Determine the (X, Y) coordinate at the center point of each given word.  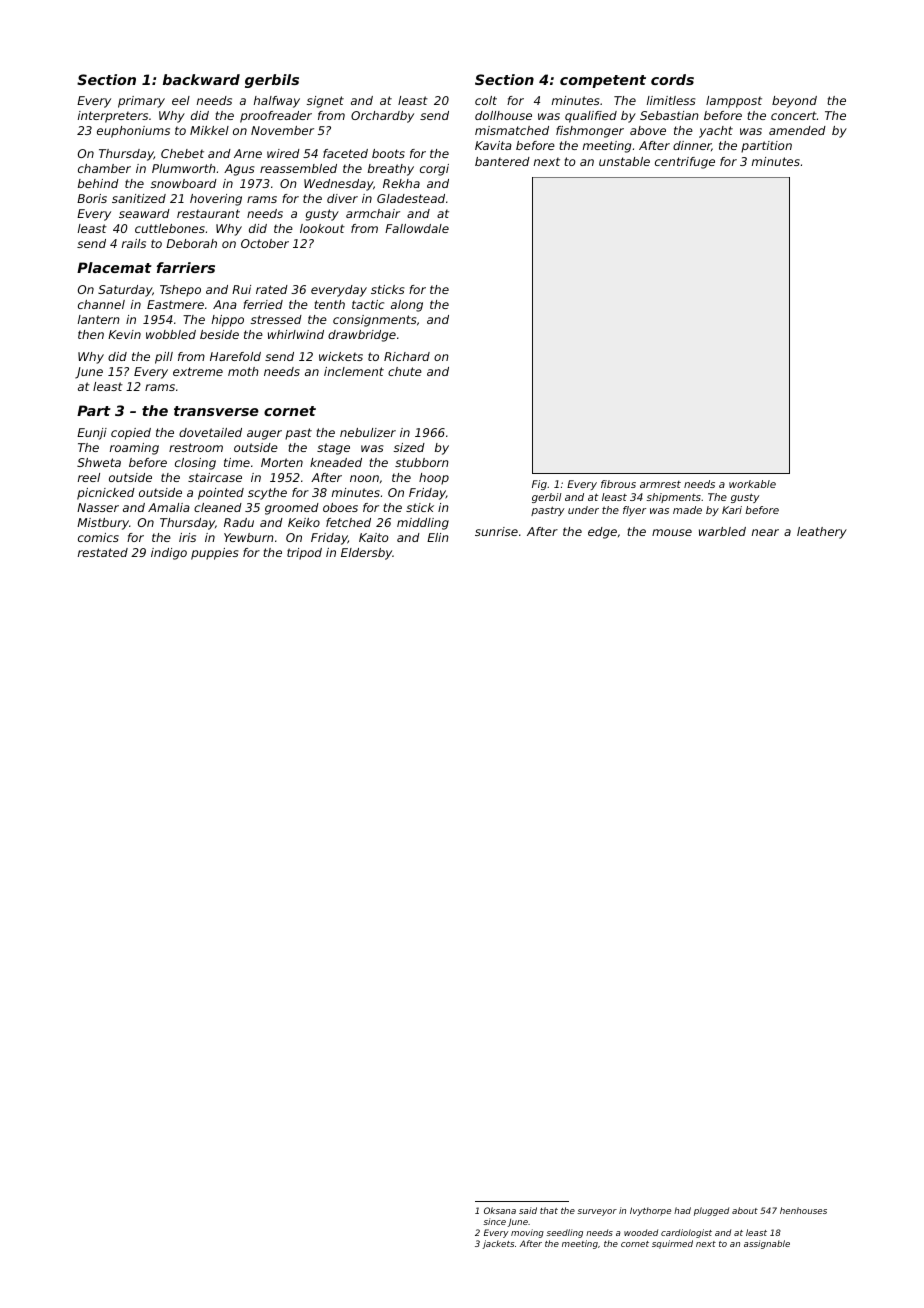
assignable (767, 1244)
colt (486, 100)
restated (103, 552)
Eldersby (367, 554)
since (494, 1221)
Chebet (182, 153)
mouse (672, 532)
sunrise (496, 531)
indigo (169, 554)
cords (672, 79)
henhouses (803, 1210)
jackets (498, 1244)
